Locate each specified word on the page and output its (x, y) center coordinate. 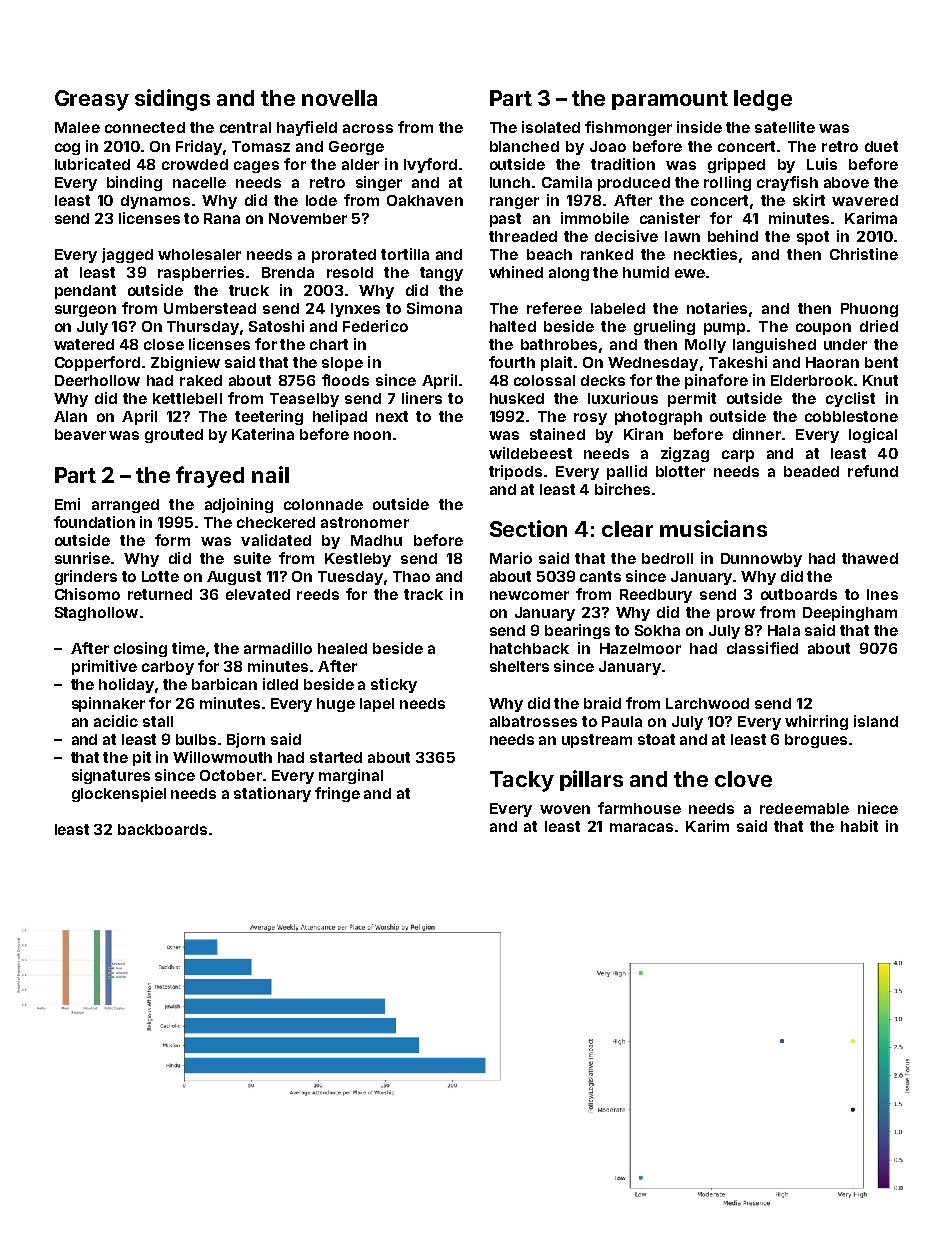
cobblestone (851, 416)
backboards (162, 829)
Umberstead (210, 308)
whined (516, 272)
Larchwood (707, 703)
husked (517, 398)
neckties (705, 254)
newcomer (529, 595)
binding (134, 183)
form (172, 540)
